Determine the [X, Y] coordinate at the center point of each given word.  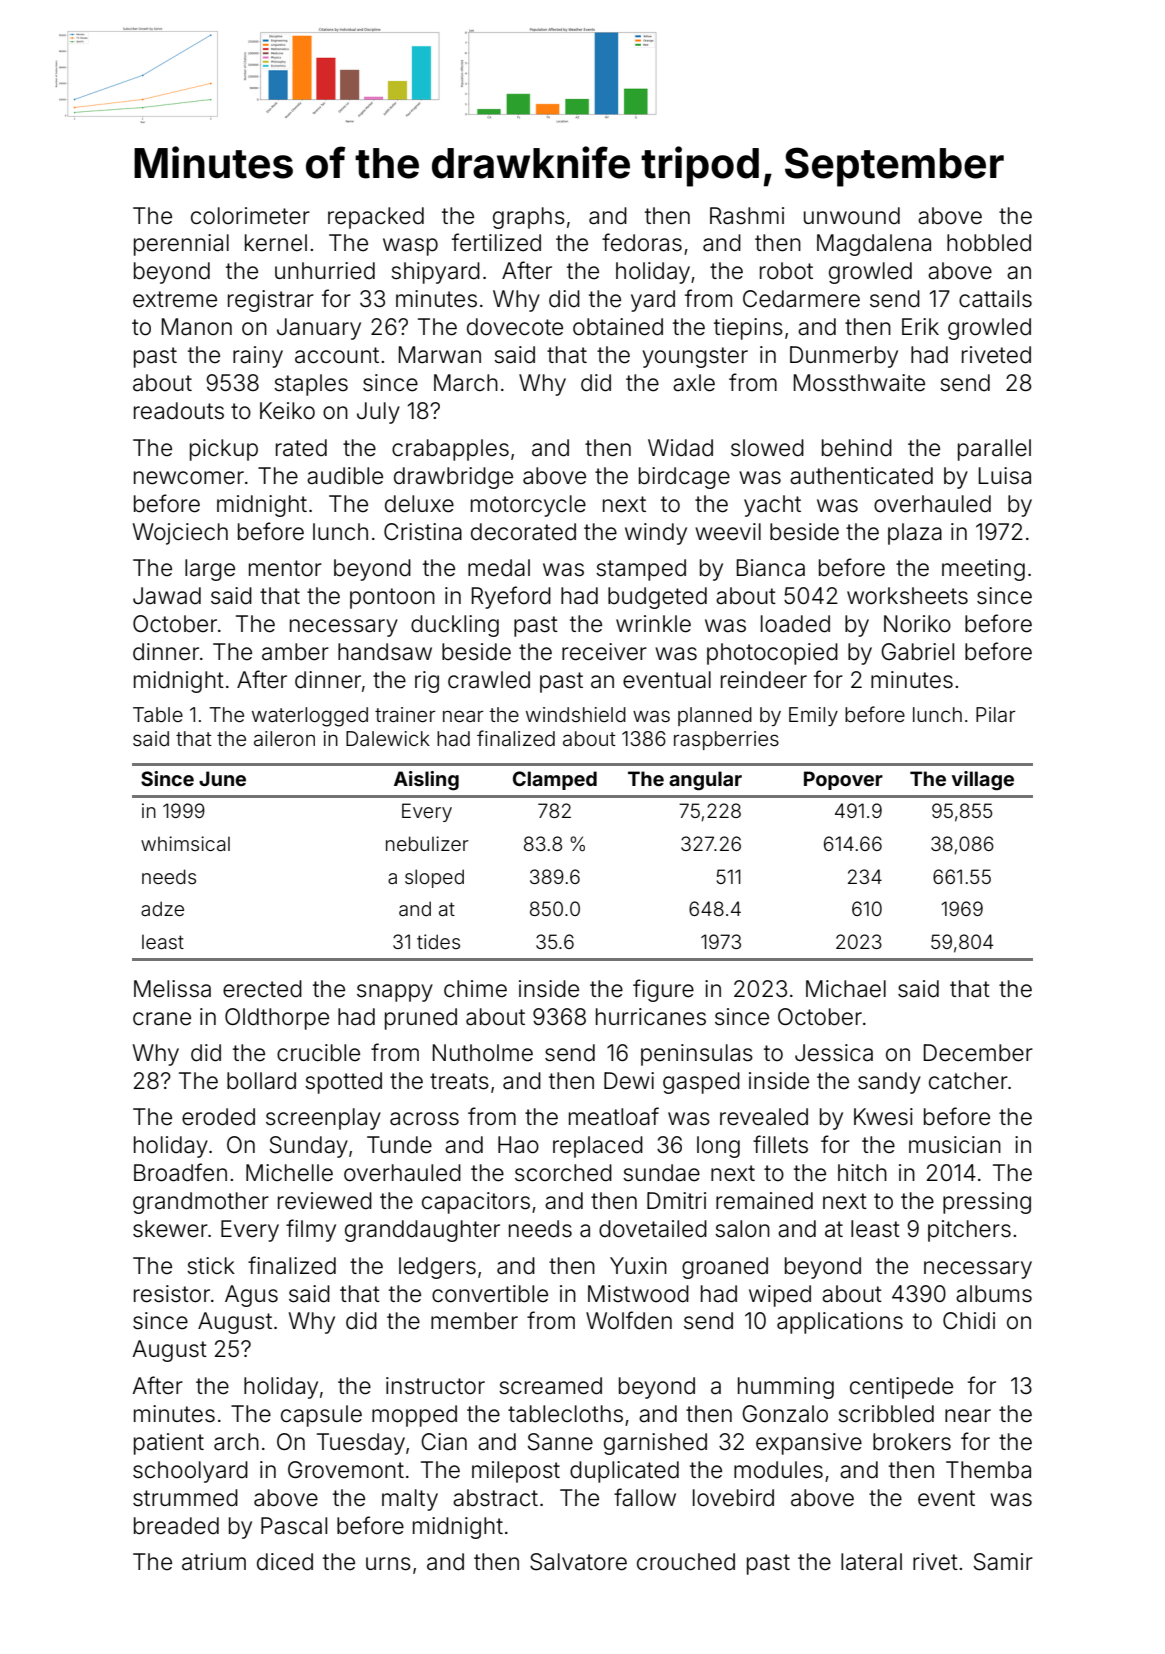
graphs [529, 218]
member [474, 1321]
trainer [405, 714]
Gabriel [917, 652]
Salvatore [578, 1562]
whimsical [185, 843]
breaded [176, 1526]
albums [994, 1294]
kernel [276, 243]
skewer [170, 1229]
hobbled [989, 243]
